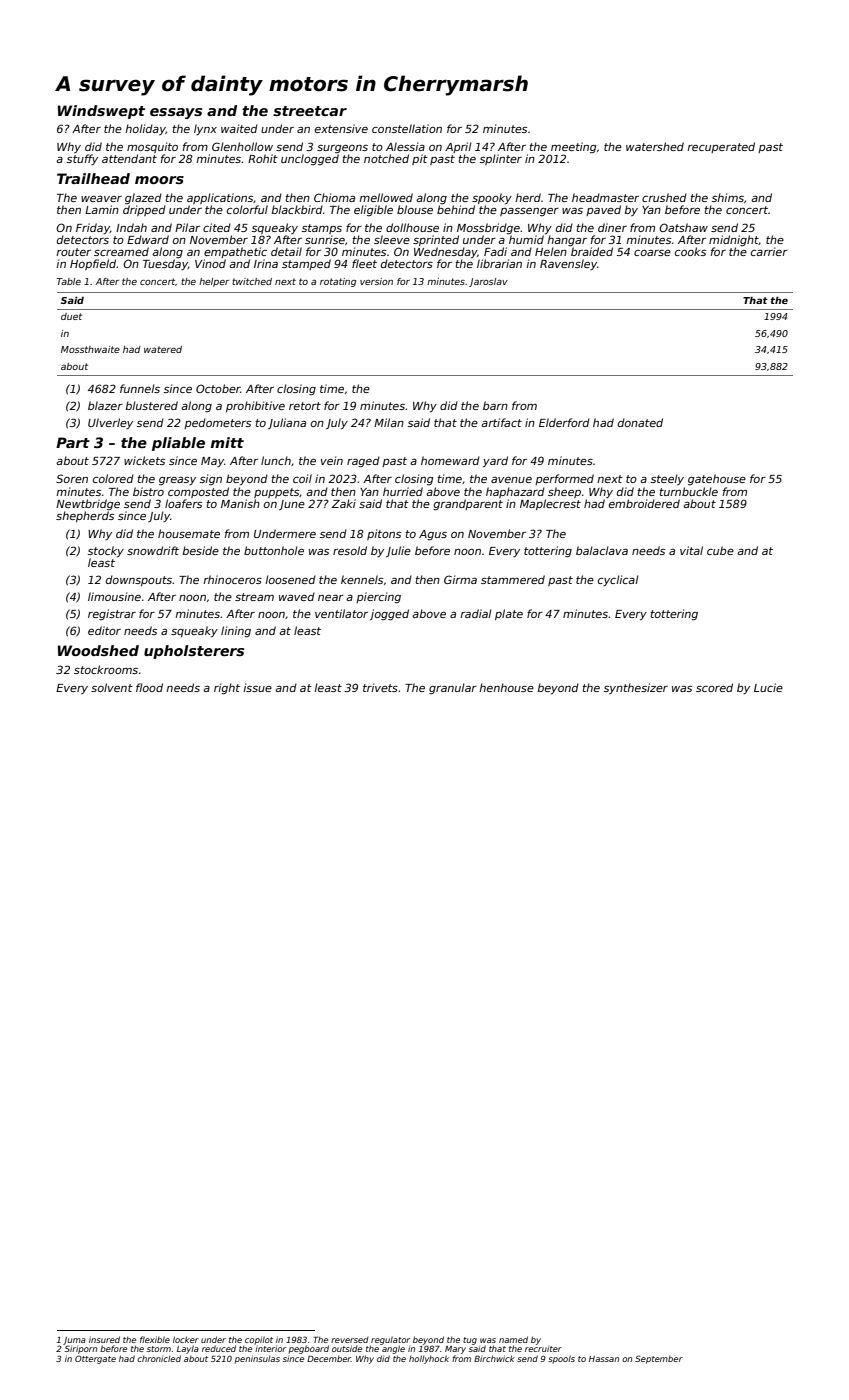  Describe the element at coordinates (412, 227) in the screenshot. I see `dollhouse` at that location.
